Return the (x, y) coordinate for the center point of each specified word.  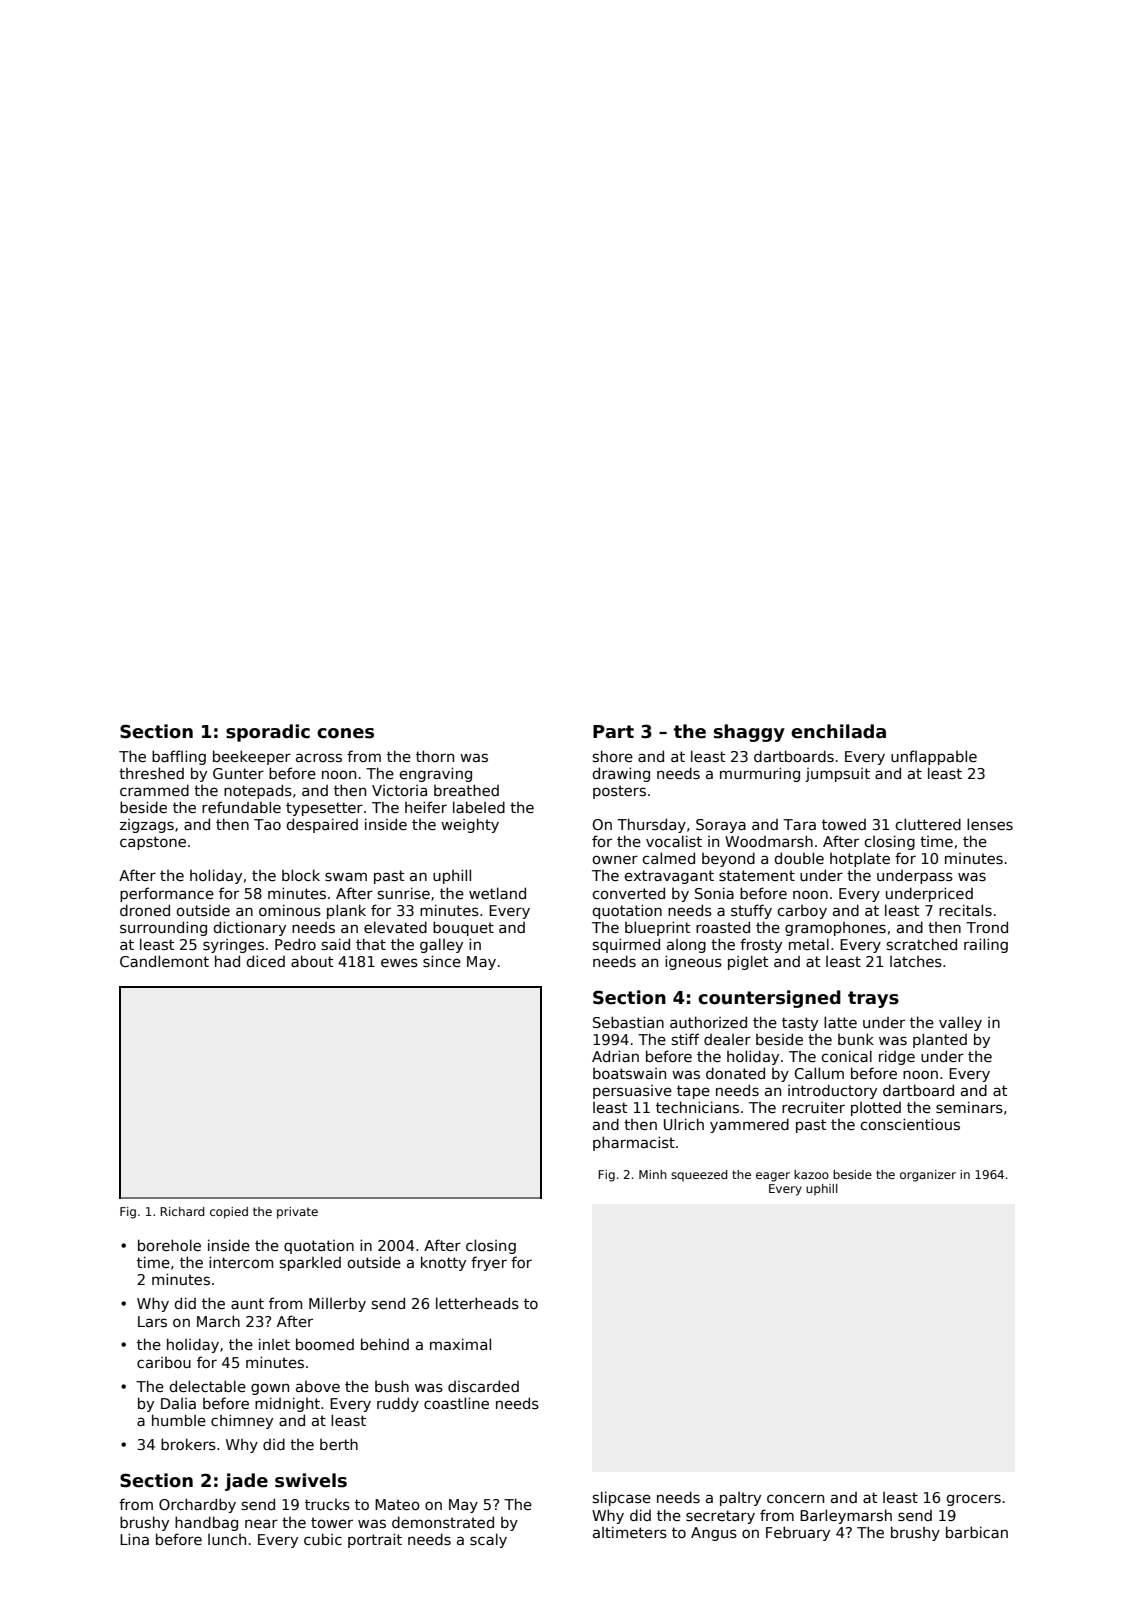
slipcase (622, 1498)
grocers (973, 1500)
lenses (990, 824)
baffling (179, 757)
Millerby (337, 1304)
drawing (621, 774)
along (686, 946)
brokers (188, 1444)
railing (986, 945)
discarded (483, 1386)
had (227, 961)
